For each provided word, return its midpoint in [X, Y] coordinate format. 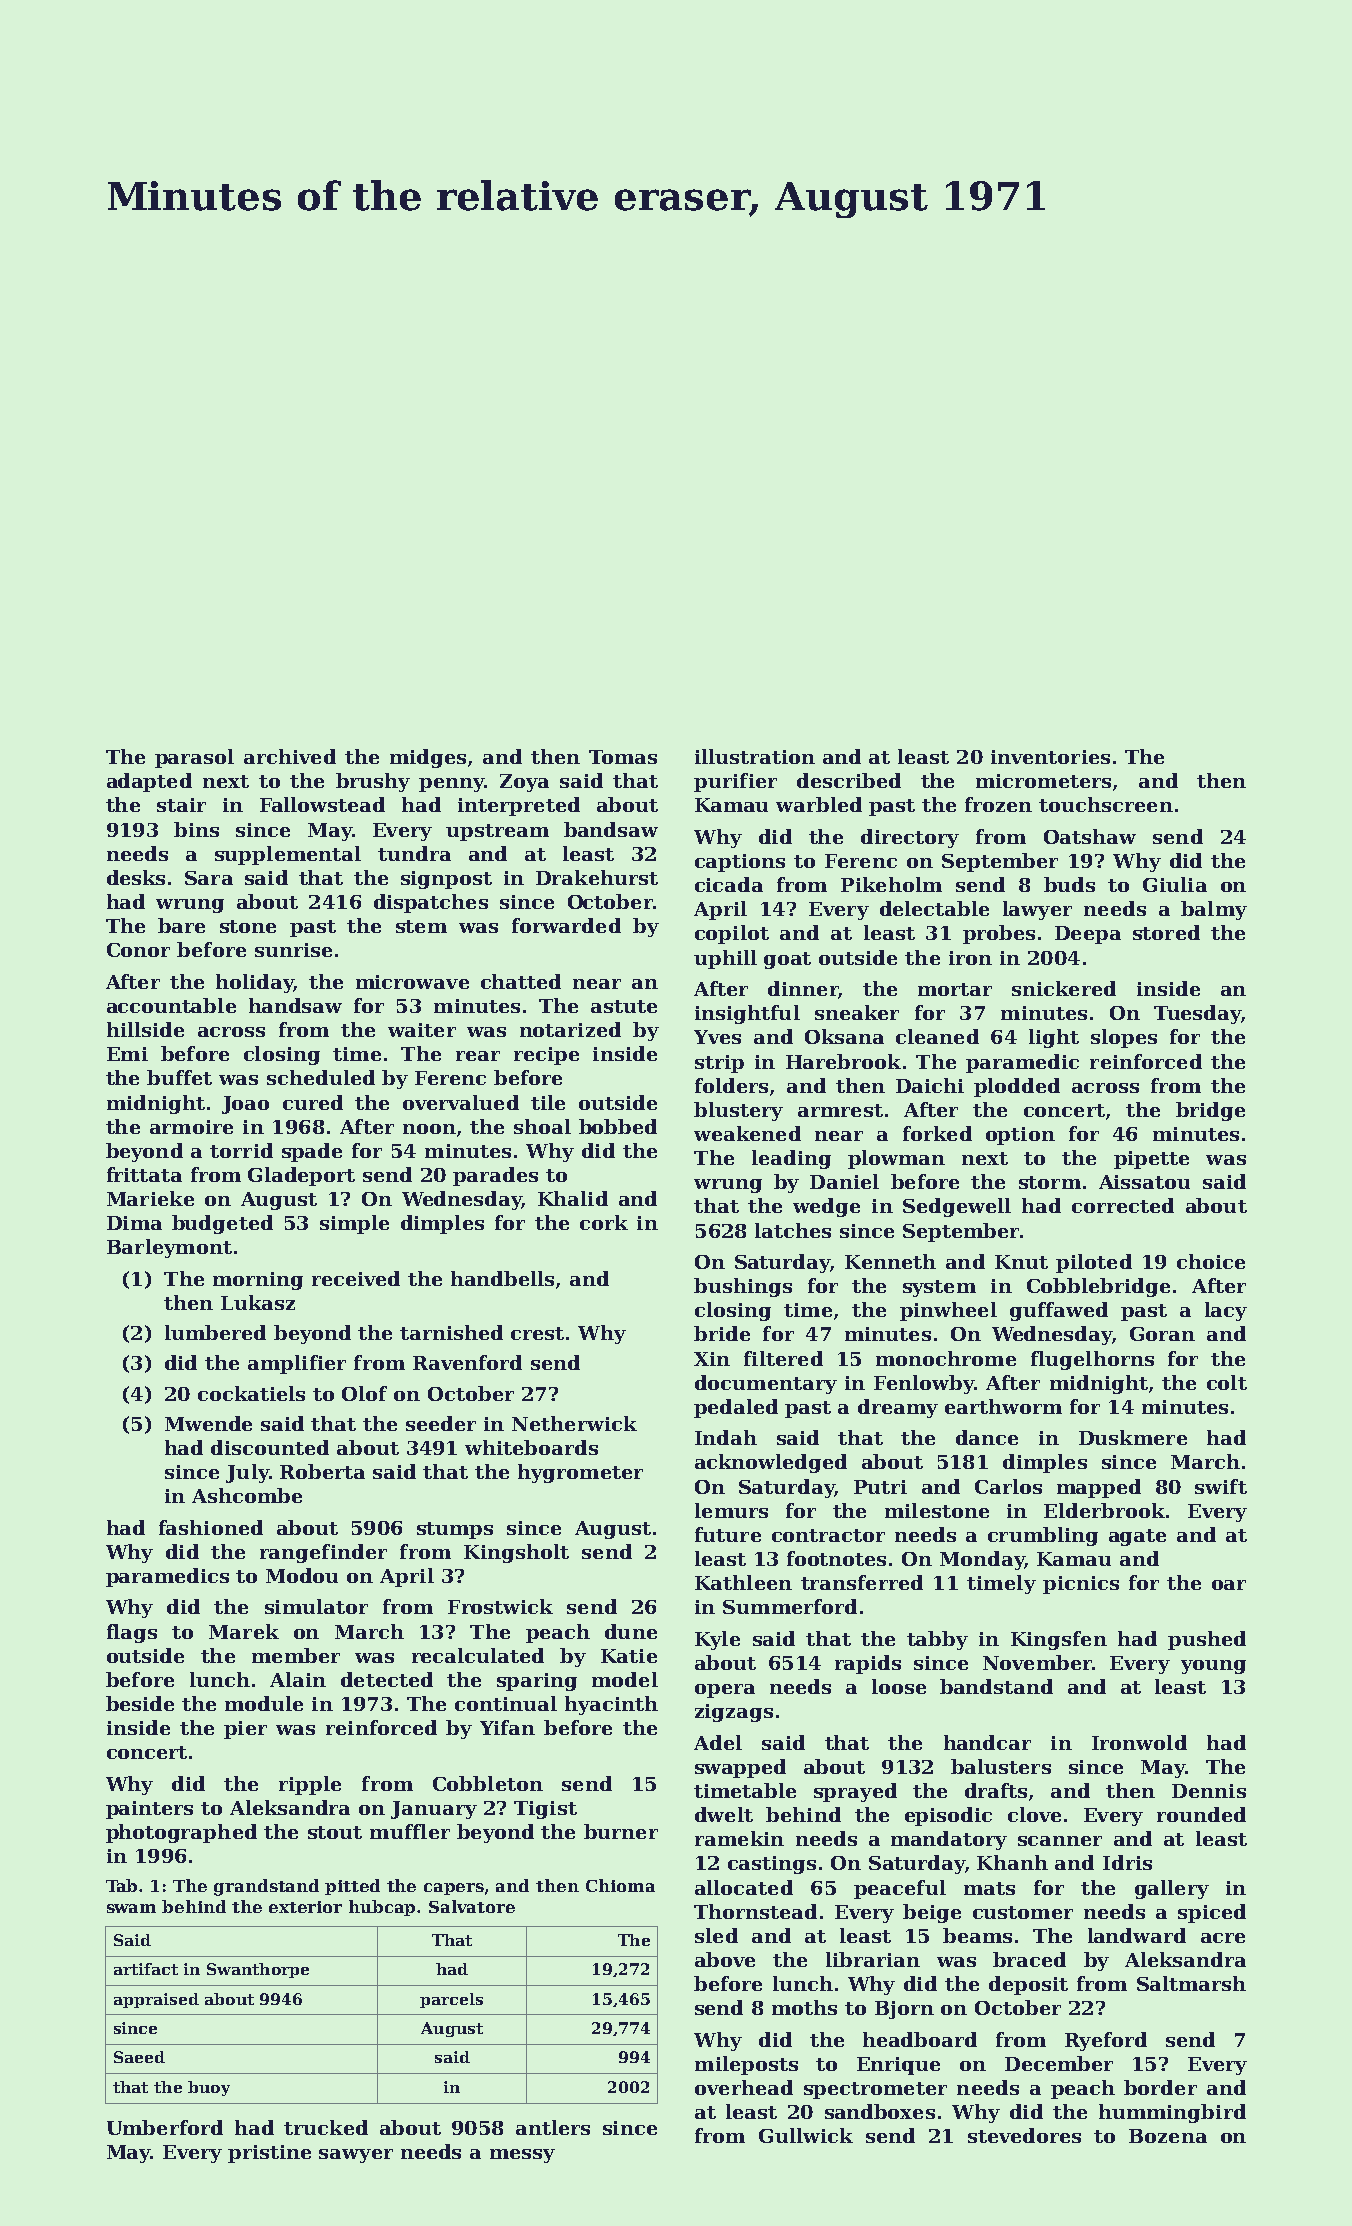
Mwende [208, 1423]
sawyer [356, 2156]
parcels [451, 2000]
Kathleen [743, 1582]
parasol [194, 758]
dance [987, 1437]
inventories [1050, 757]
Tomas [623, 757]
